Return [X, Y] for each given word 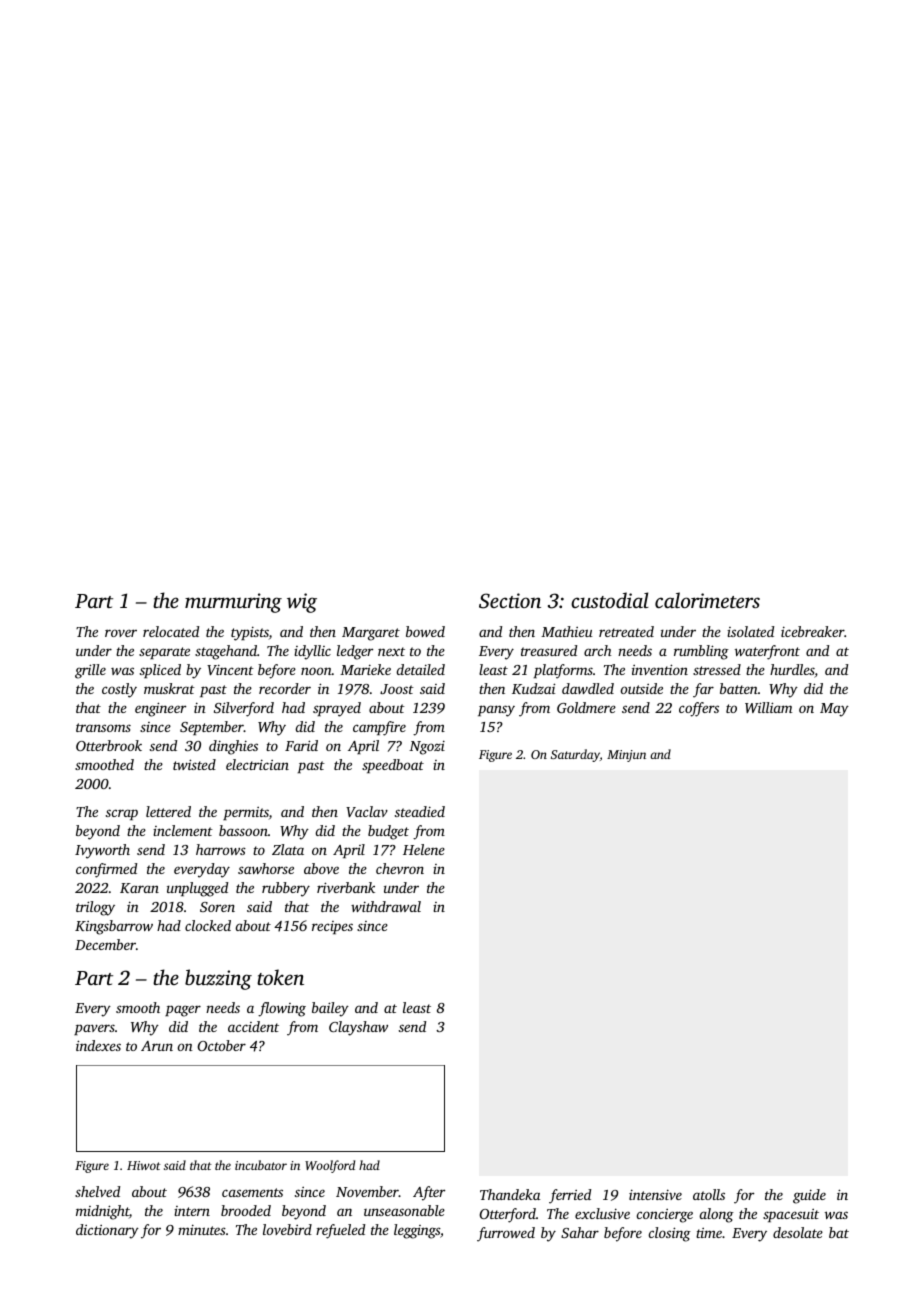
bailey [330, 1009]
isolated [750, 631]
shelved [97, 1191]
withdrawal [386, 906]
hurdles [792, 671]
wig [302, 603]
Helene [424, 849]
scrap [122, 814]
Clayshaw [358, 1028]
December [105, 944]
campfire [379, 728]
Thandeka [510, 1194]
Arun [157, 1046]
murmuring [233, 603]
